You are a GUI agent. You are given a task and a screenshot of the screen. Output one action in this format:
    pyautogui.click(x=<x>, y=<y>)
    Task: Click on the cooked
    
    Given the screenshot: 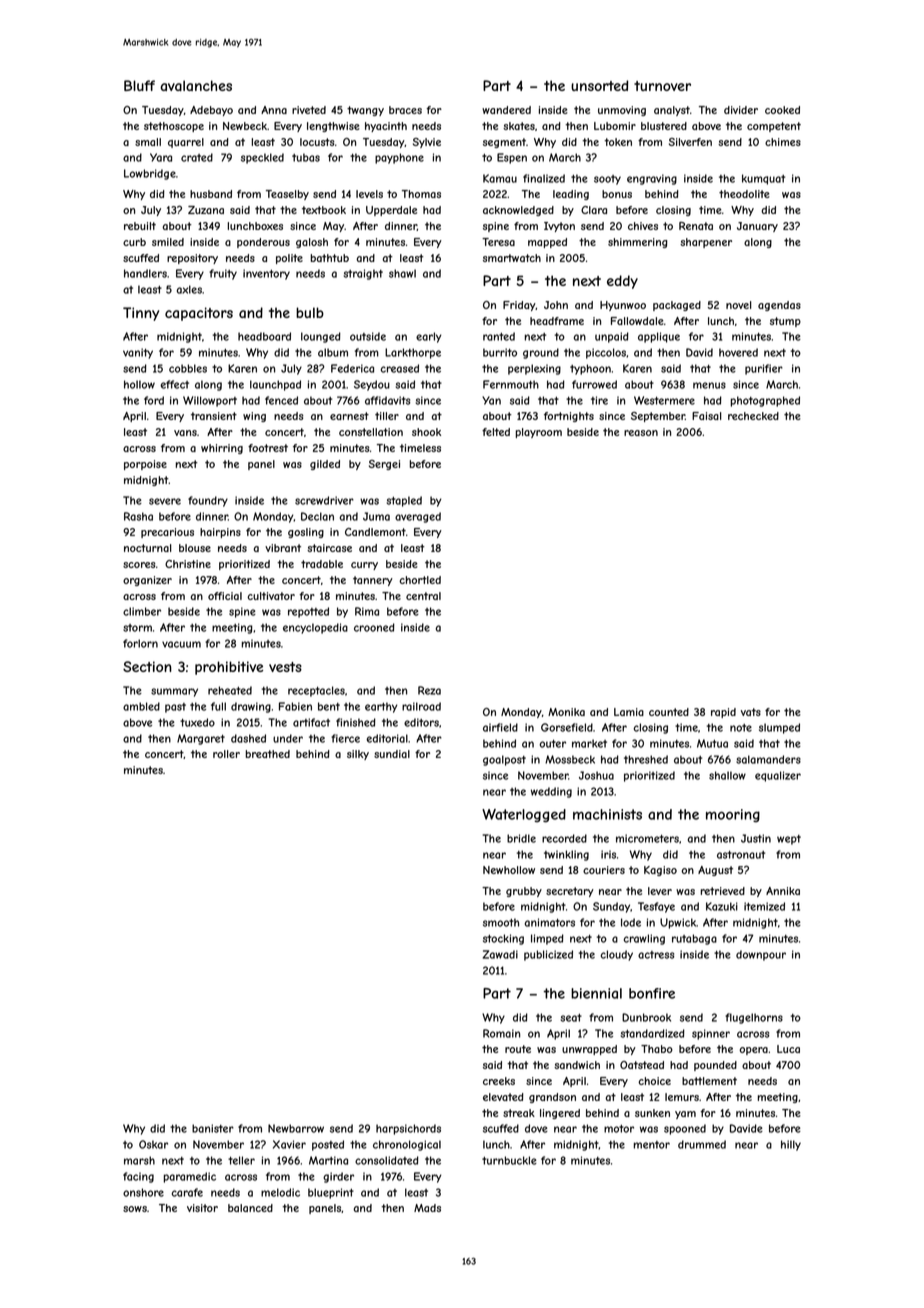 What is the action you would take?
    pyautogui.click(x=782, y=110)
